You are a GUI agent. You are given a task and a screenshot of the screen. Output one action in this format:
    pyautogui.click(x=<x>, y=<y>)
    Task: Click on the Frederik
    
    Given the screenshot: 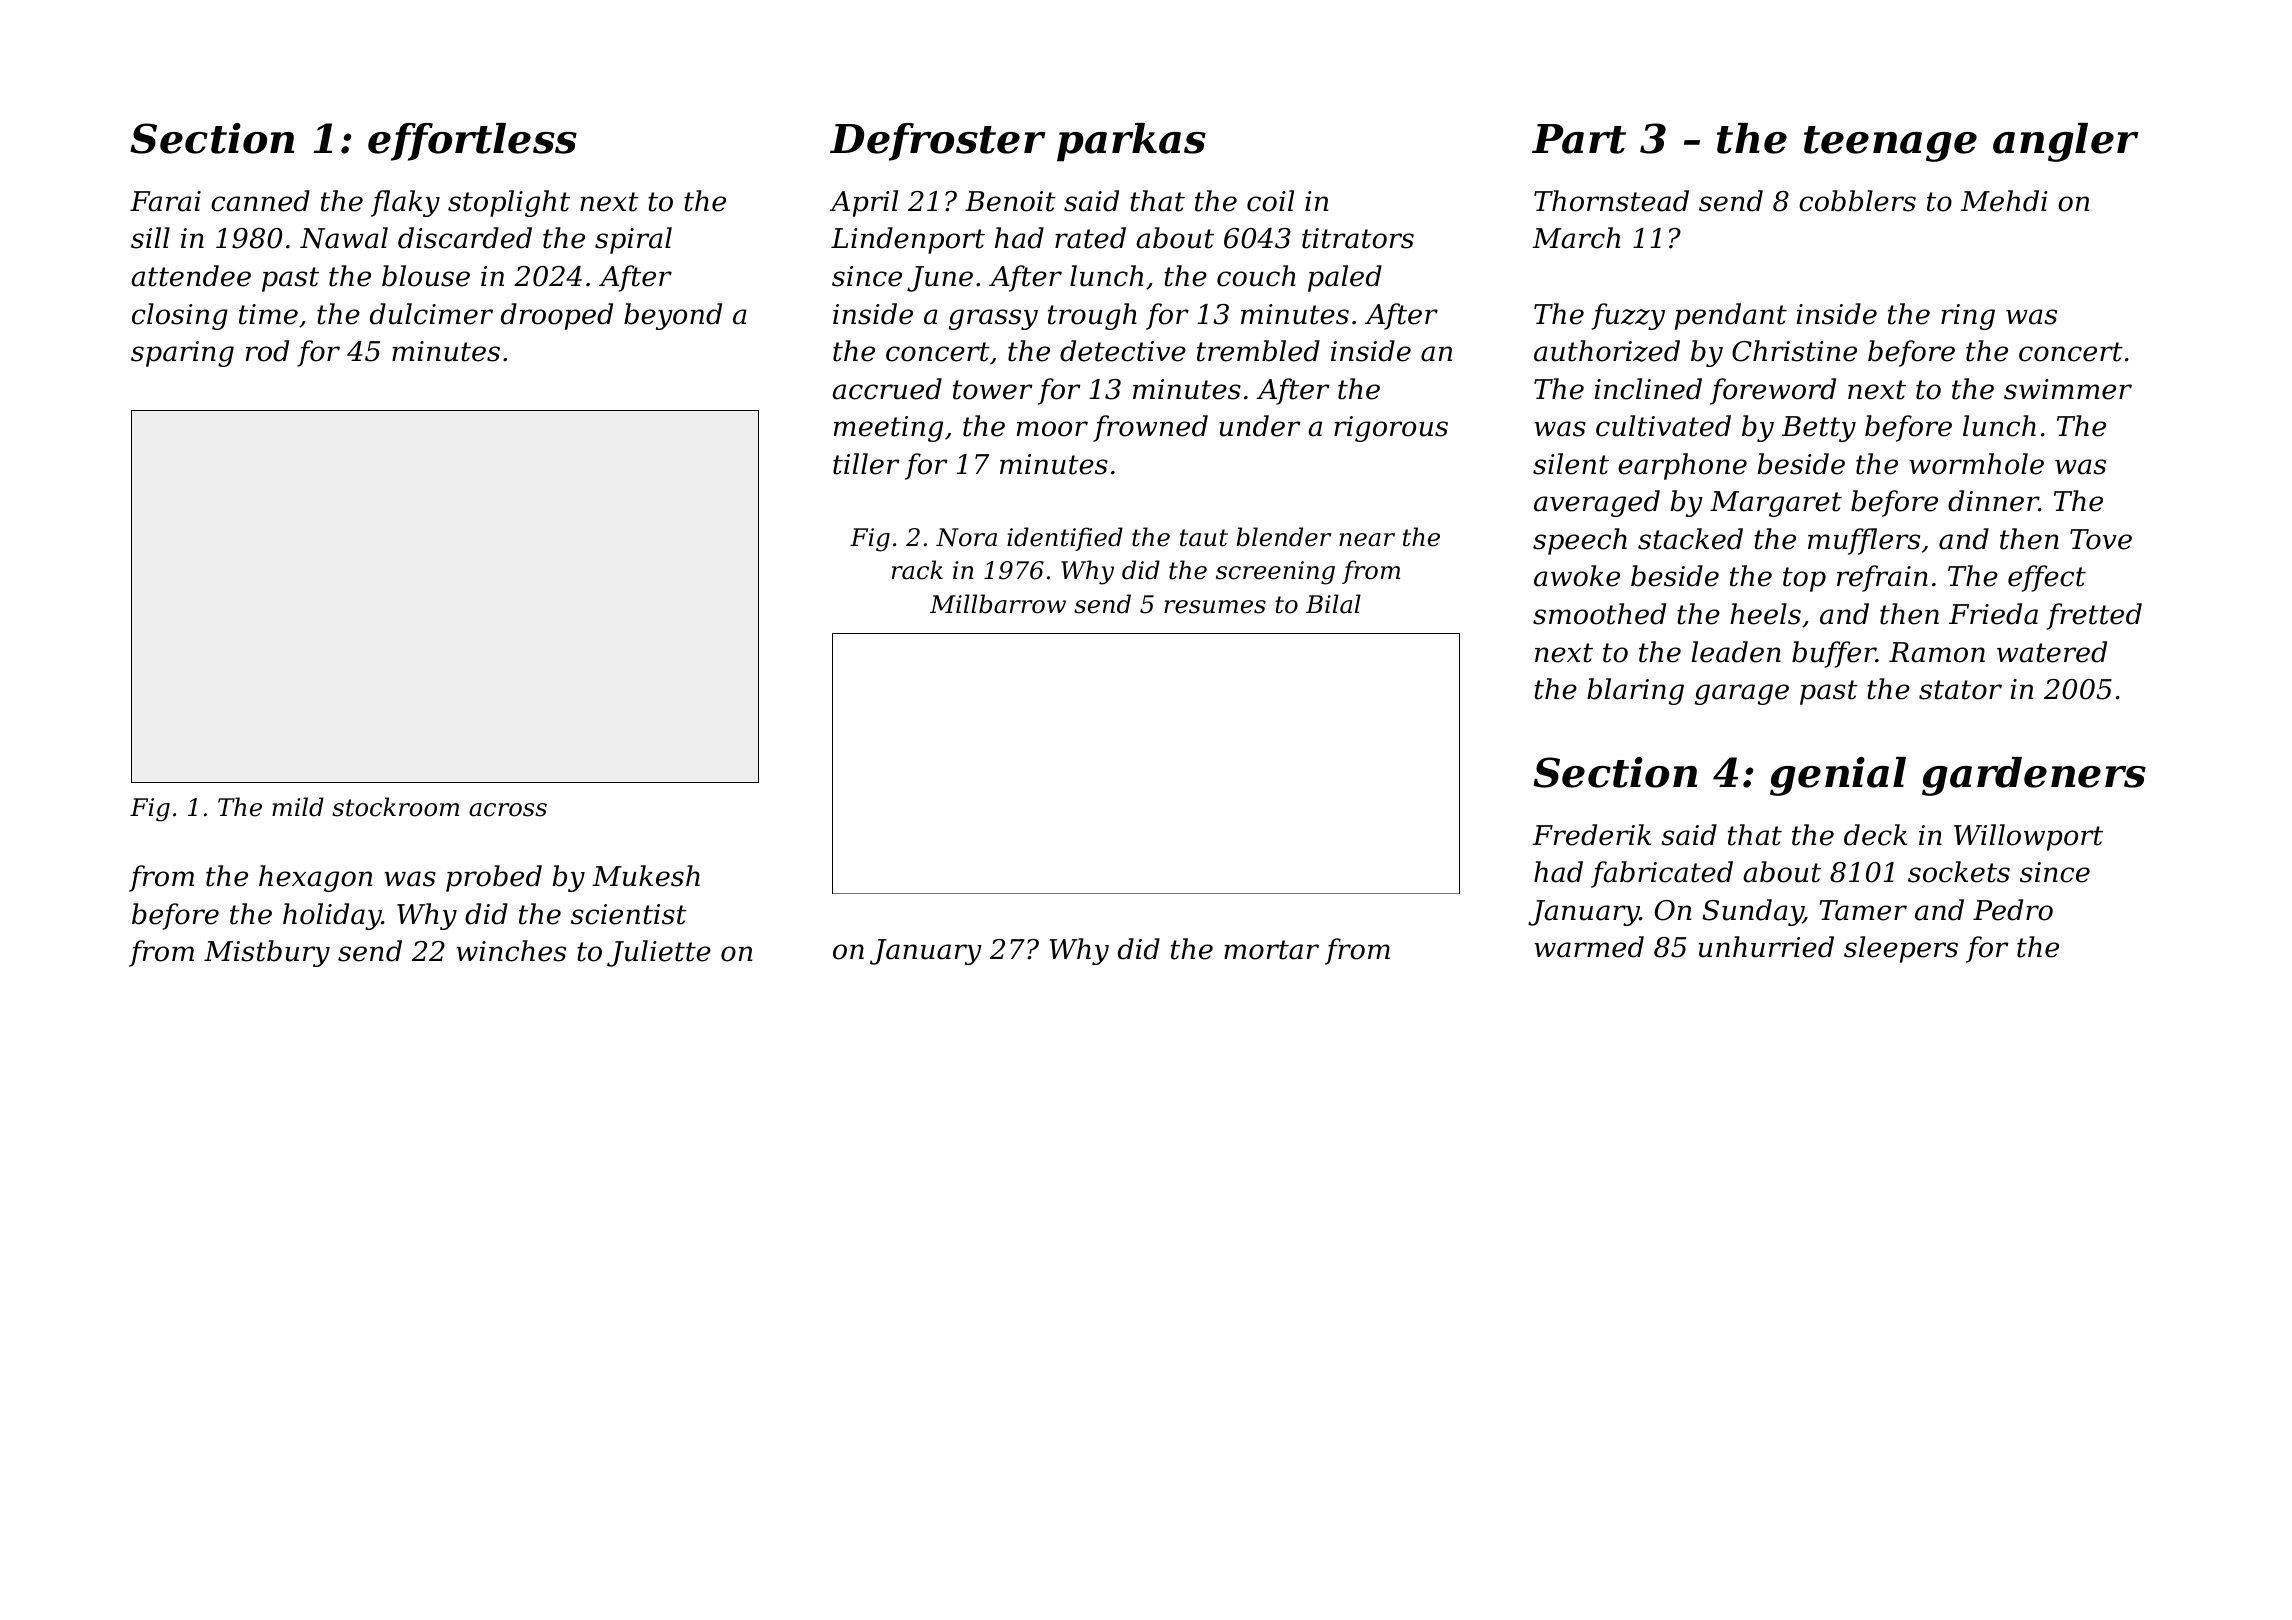 What is the action you would take?
    pyautogui.click(x=1591, y=835)
